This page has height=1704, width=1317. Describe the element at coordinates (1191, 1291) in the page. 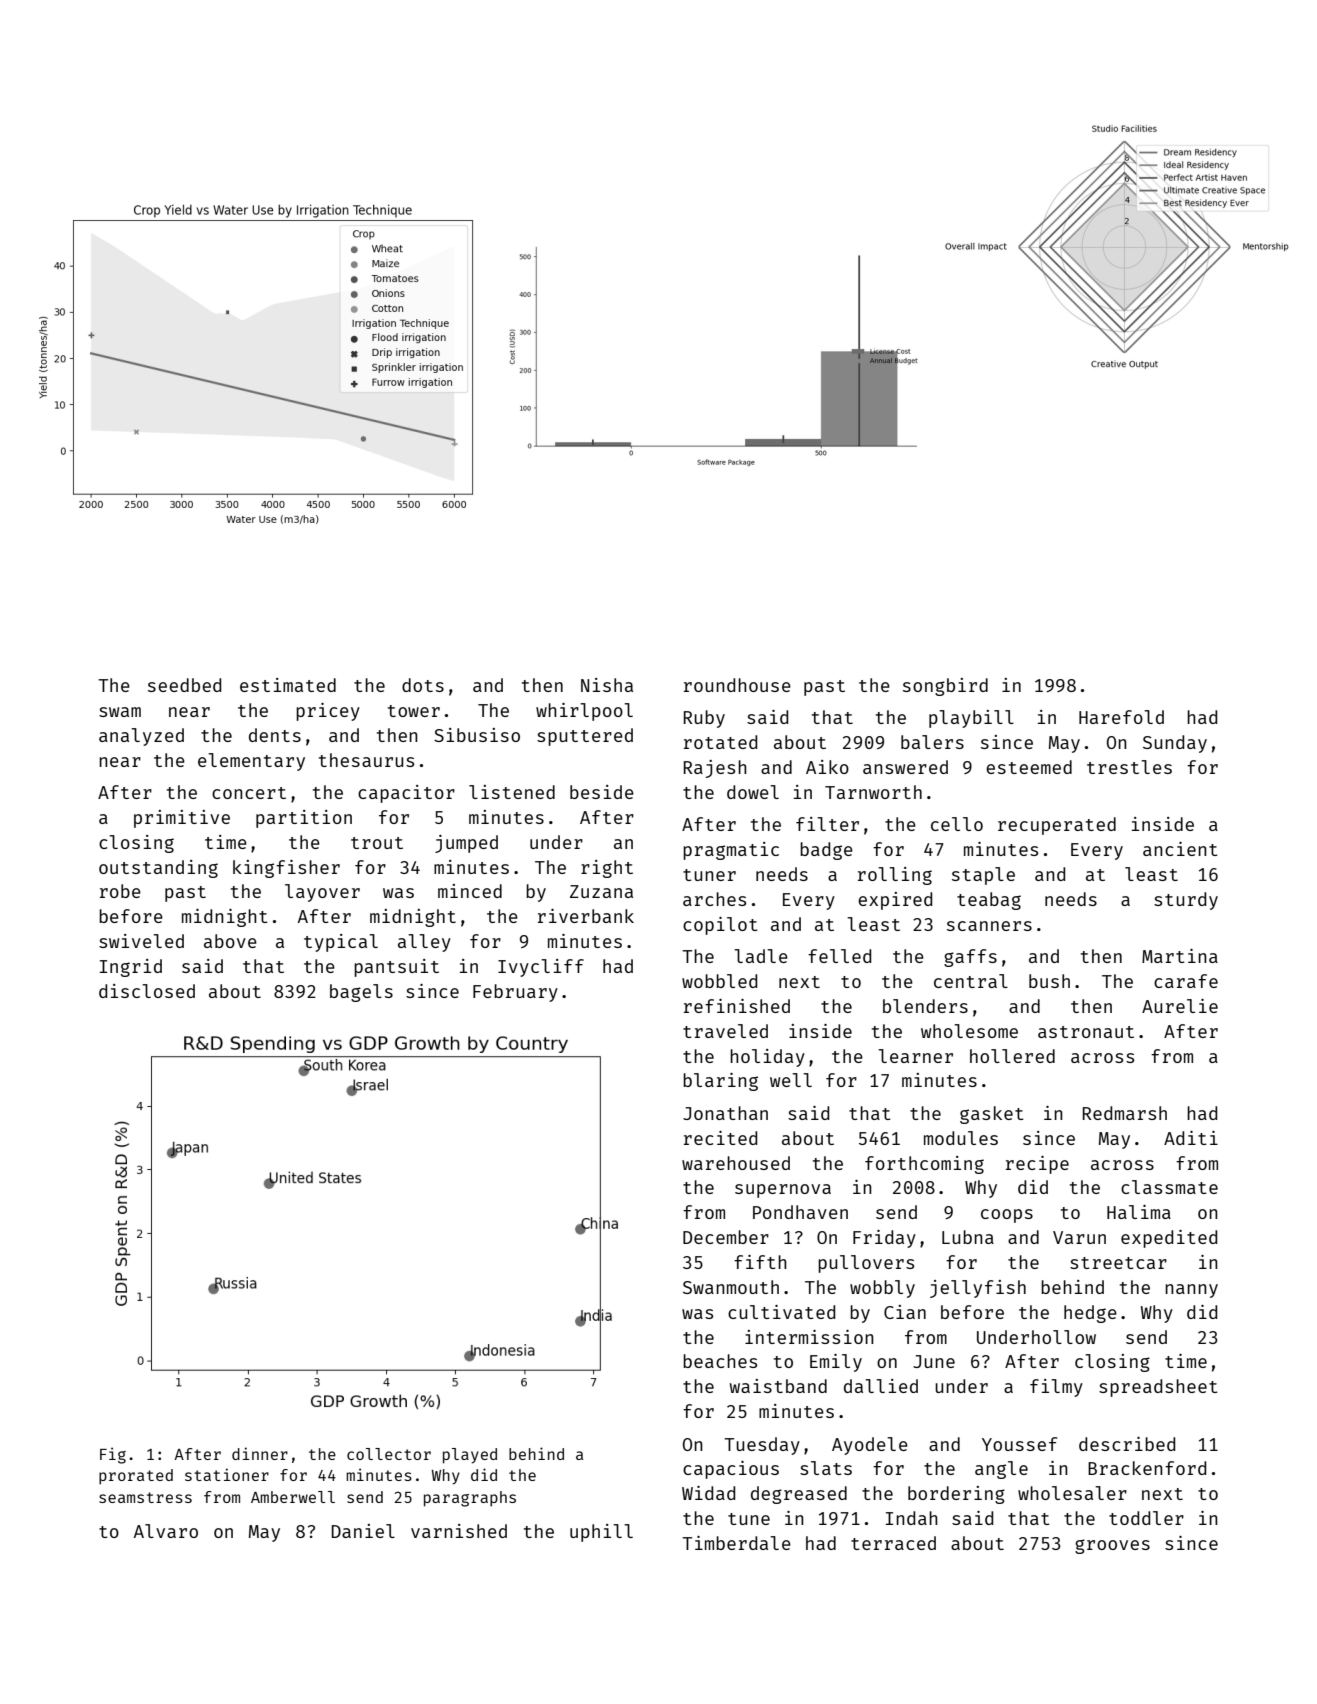

I see `nanny` at that location.
